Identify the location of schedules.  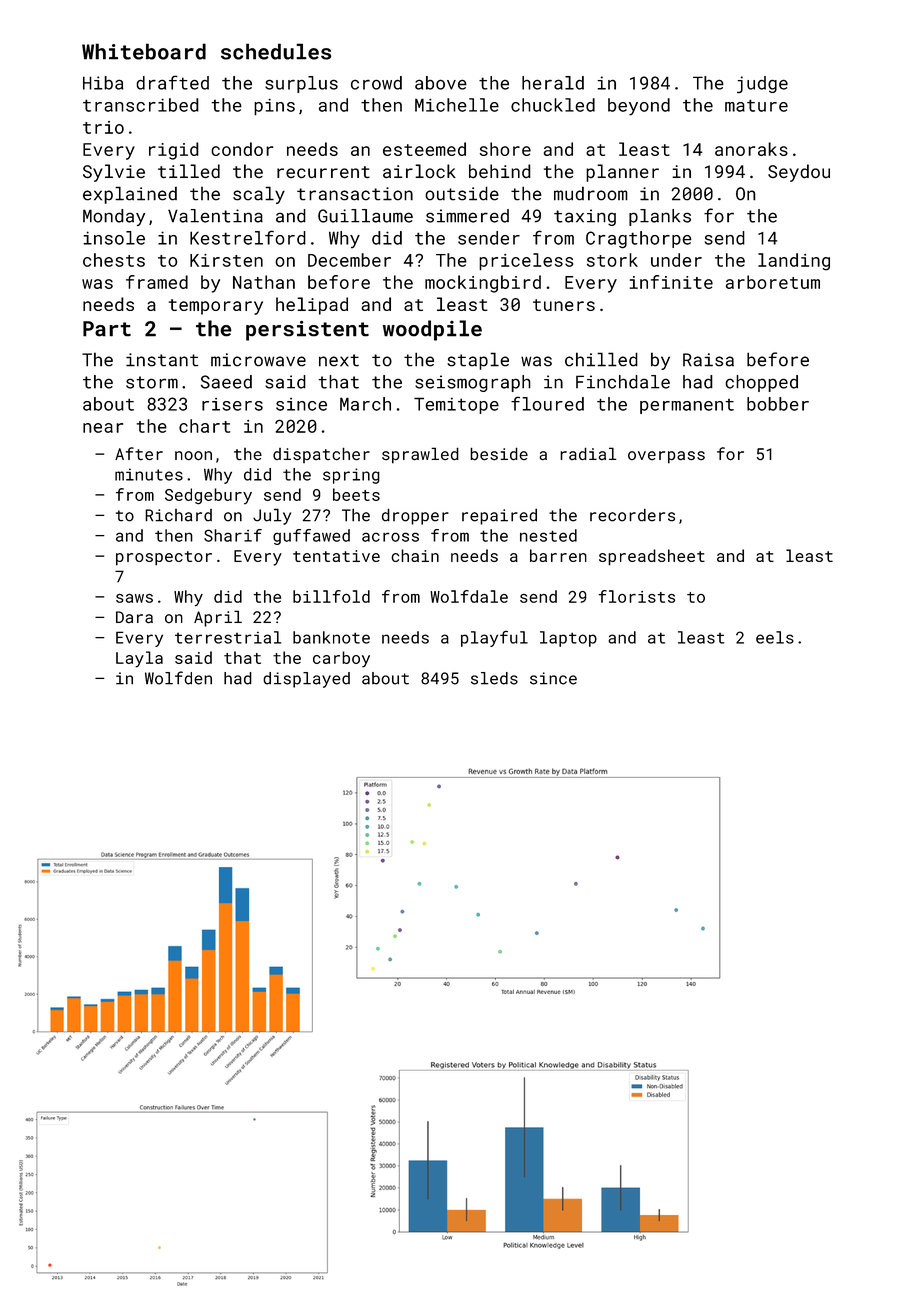
(276, 51).
